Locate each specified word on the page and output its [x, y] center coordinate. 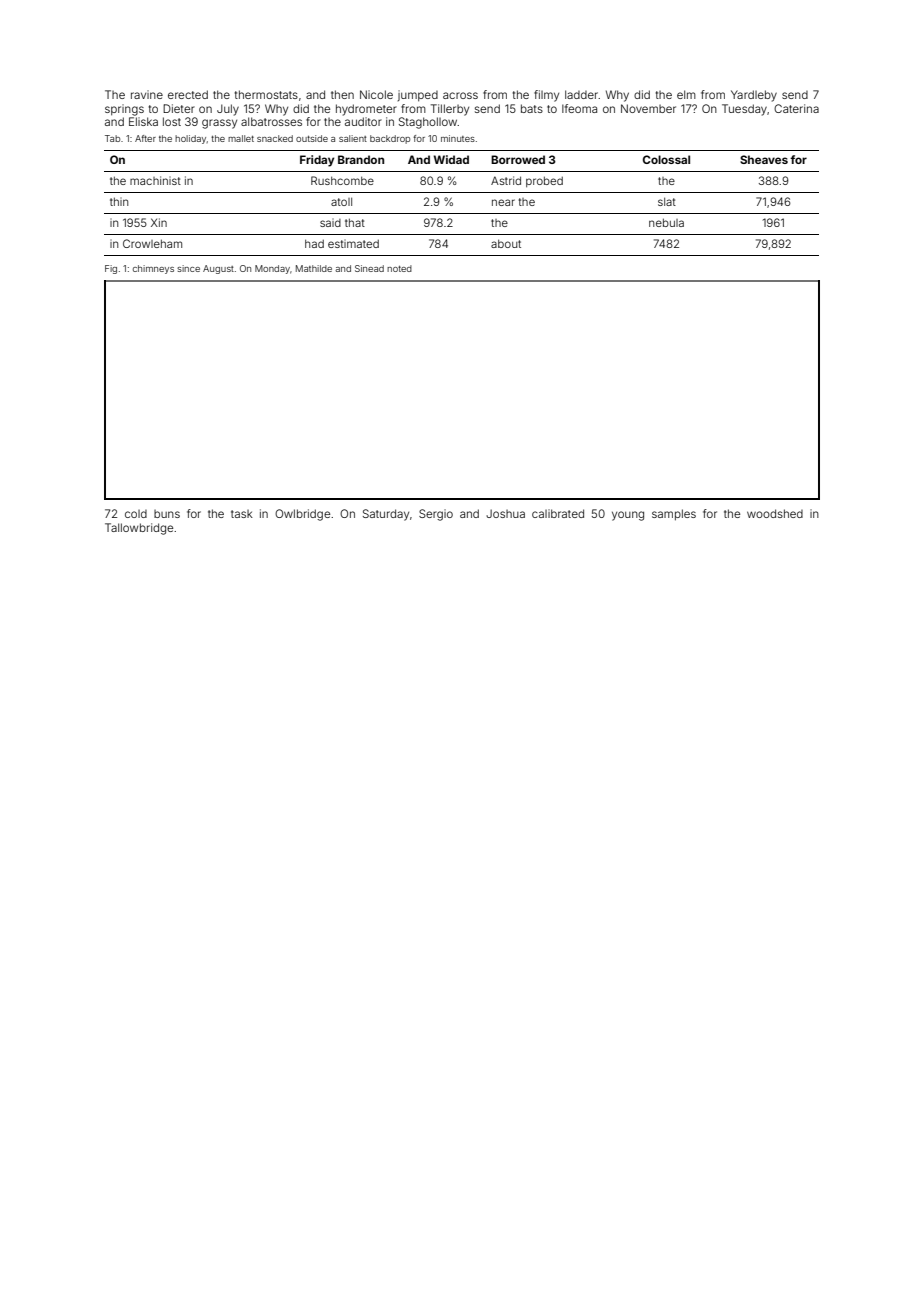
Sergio [436, 515]
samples [674, 515]
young [628, 516]
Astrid [506, 180]
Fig [111, 269]
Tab [112, 138]
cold [136, 514]
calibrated [558, 513]
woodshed [775, 513]
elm [686, 94]
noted [399, 268]
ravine [147, 94]
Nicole [376, 94]
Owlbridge [302, 515]
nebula [666, 222]
